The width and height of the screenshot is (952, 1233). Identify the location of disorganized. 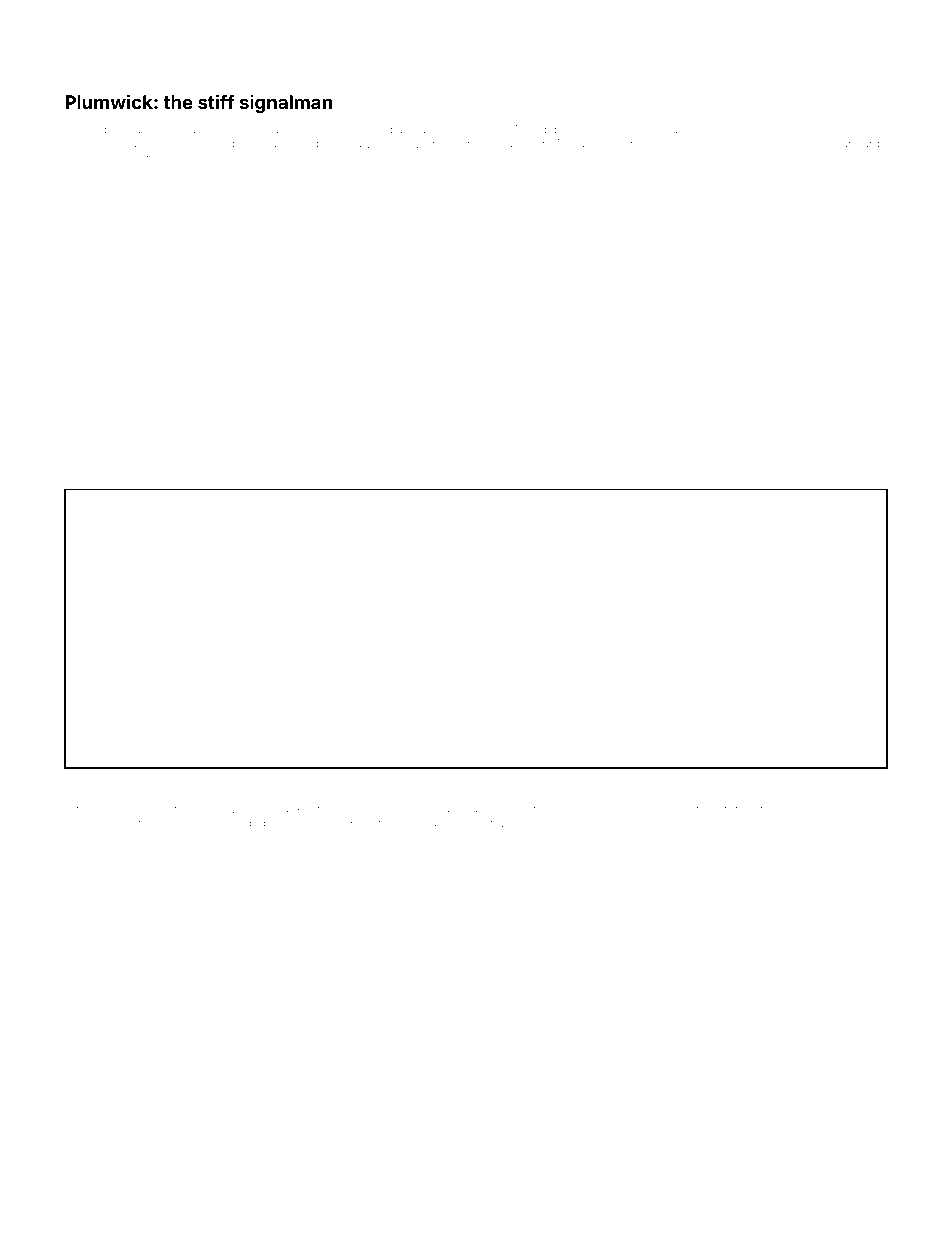
(135, 131).
